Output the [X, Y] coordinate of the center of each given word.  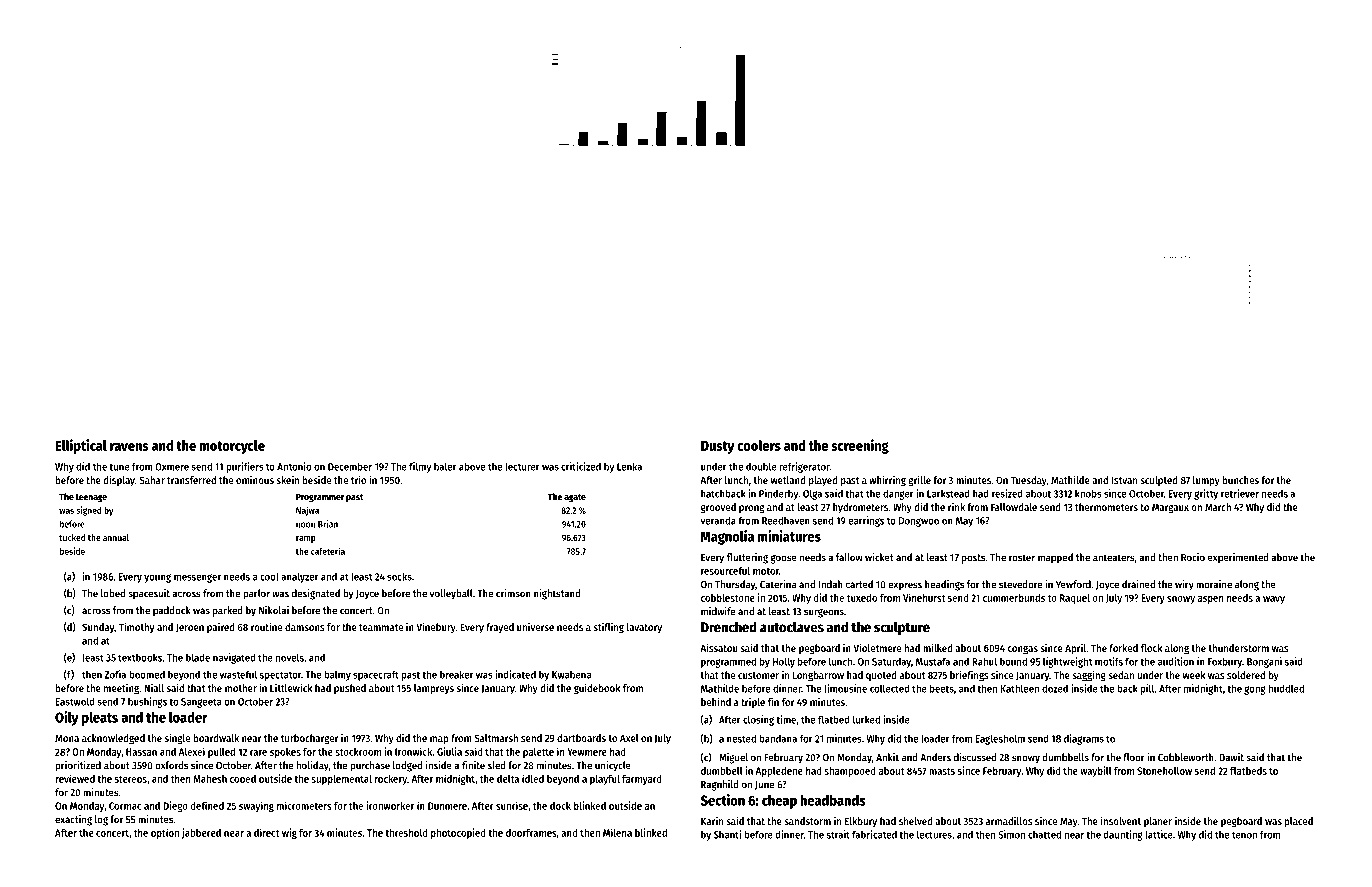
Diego [175, 806]
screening [860, 446]
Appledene [779, 772]
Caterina [778, 584]
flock [1151, 648]
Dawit [1231, 757]
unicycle [613, 766]
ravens [129, 447]
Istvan [1124, 480]
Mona [67, 738]
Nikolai [274, 610]
